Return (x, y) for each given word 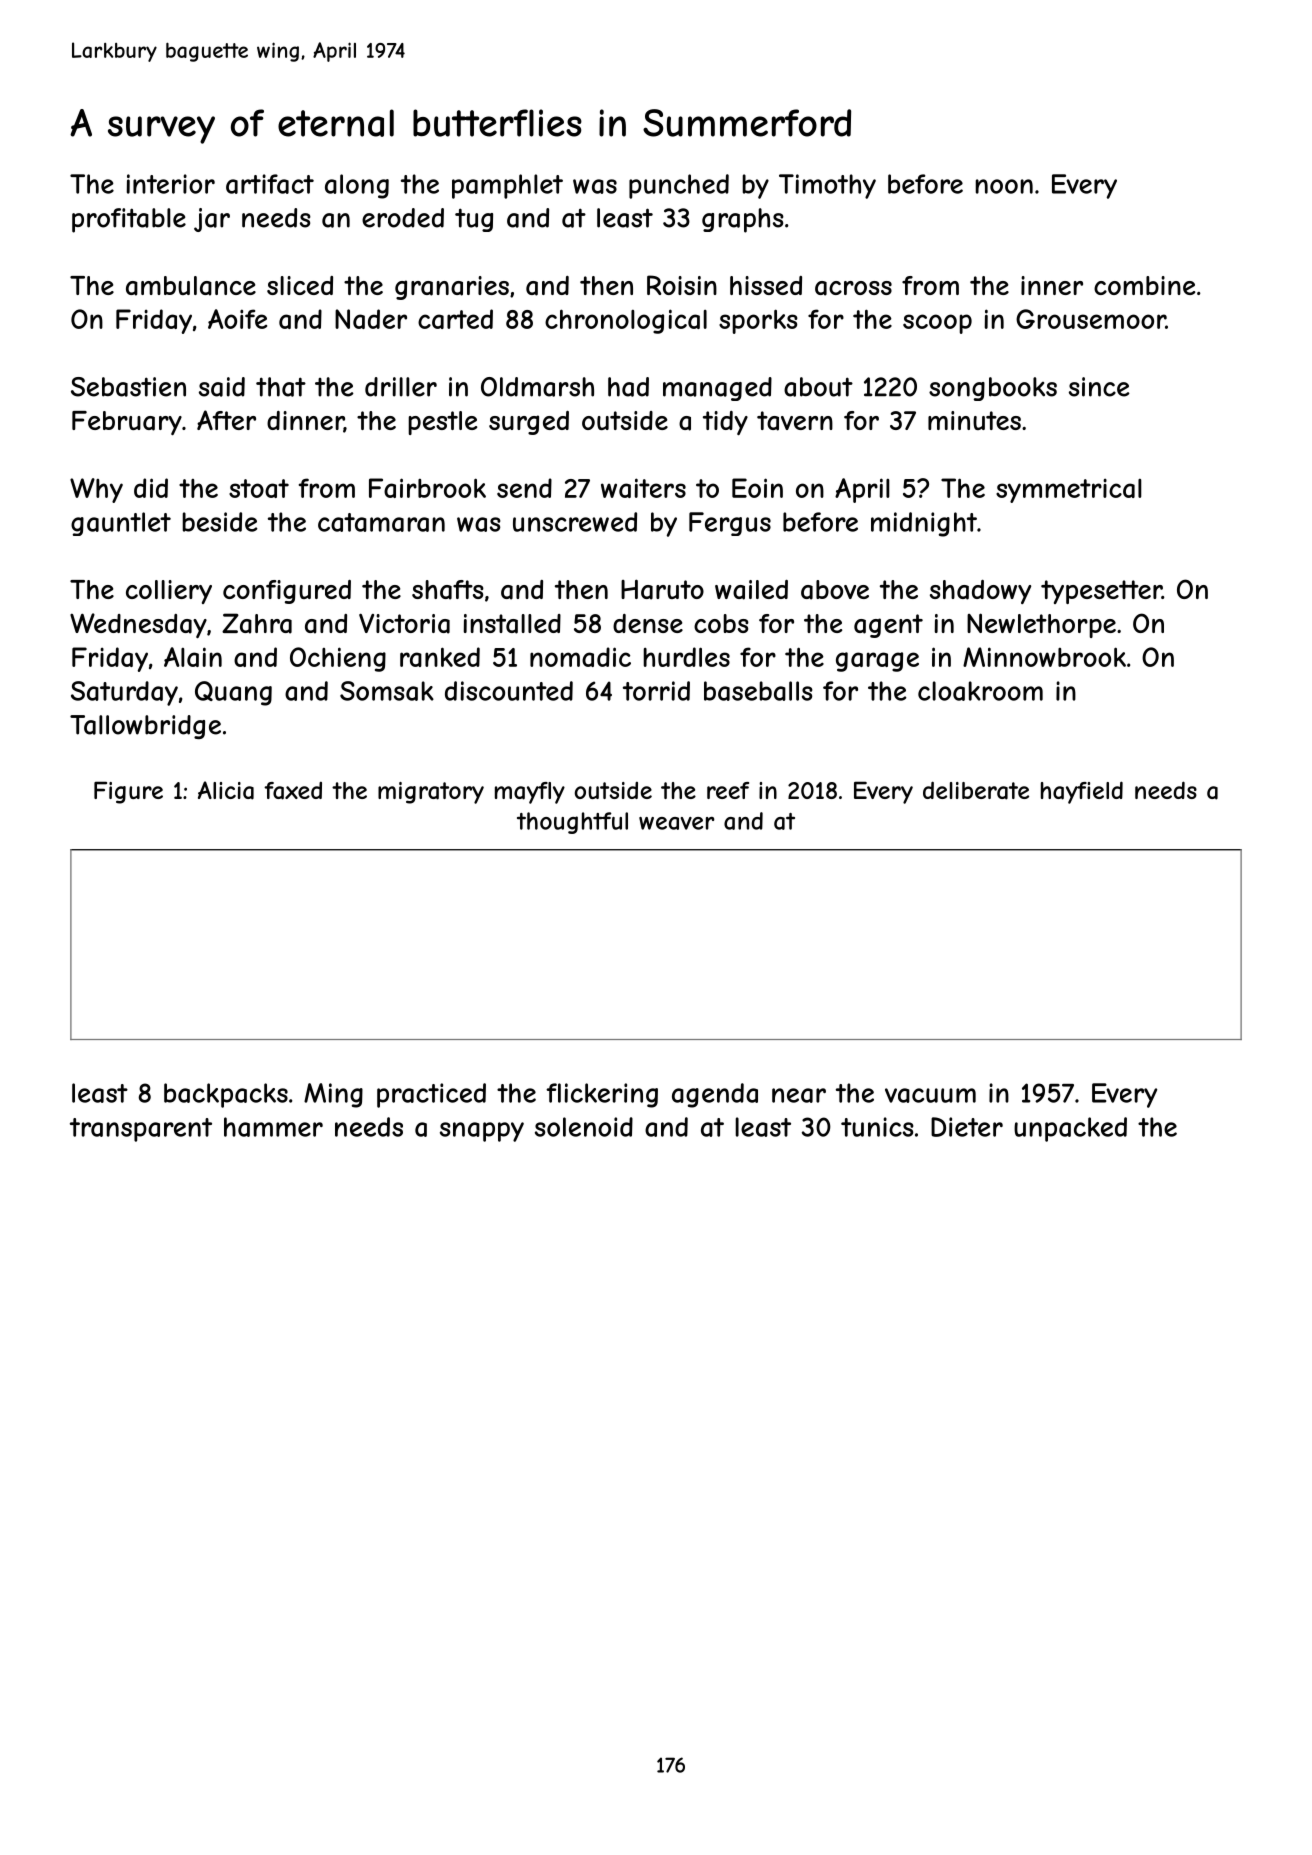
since (1099, 387)
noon (1004, 186)
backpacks (226, 1095)
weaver (677, 823)
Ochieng (338, 659)
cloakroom (980, 691)
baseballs (758, 691)
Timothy (827, 186)
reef (728, 790)
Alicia (226, 790)
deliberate (976, 790)
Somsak (387, 691)
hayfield (1082, 792)
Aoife (237, 319)
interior (171, 184)
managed (717, 389)
